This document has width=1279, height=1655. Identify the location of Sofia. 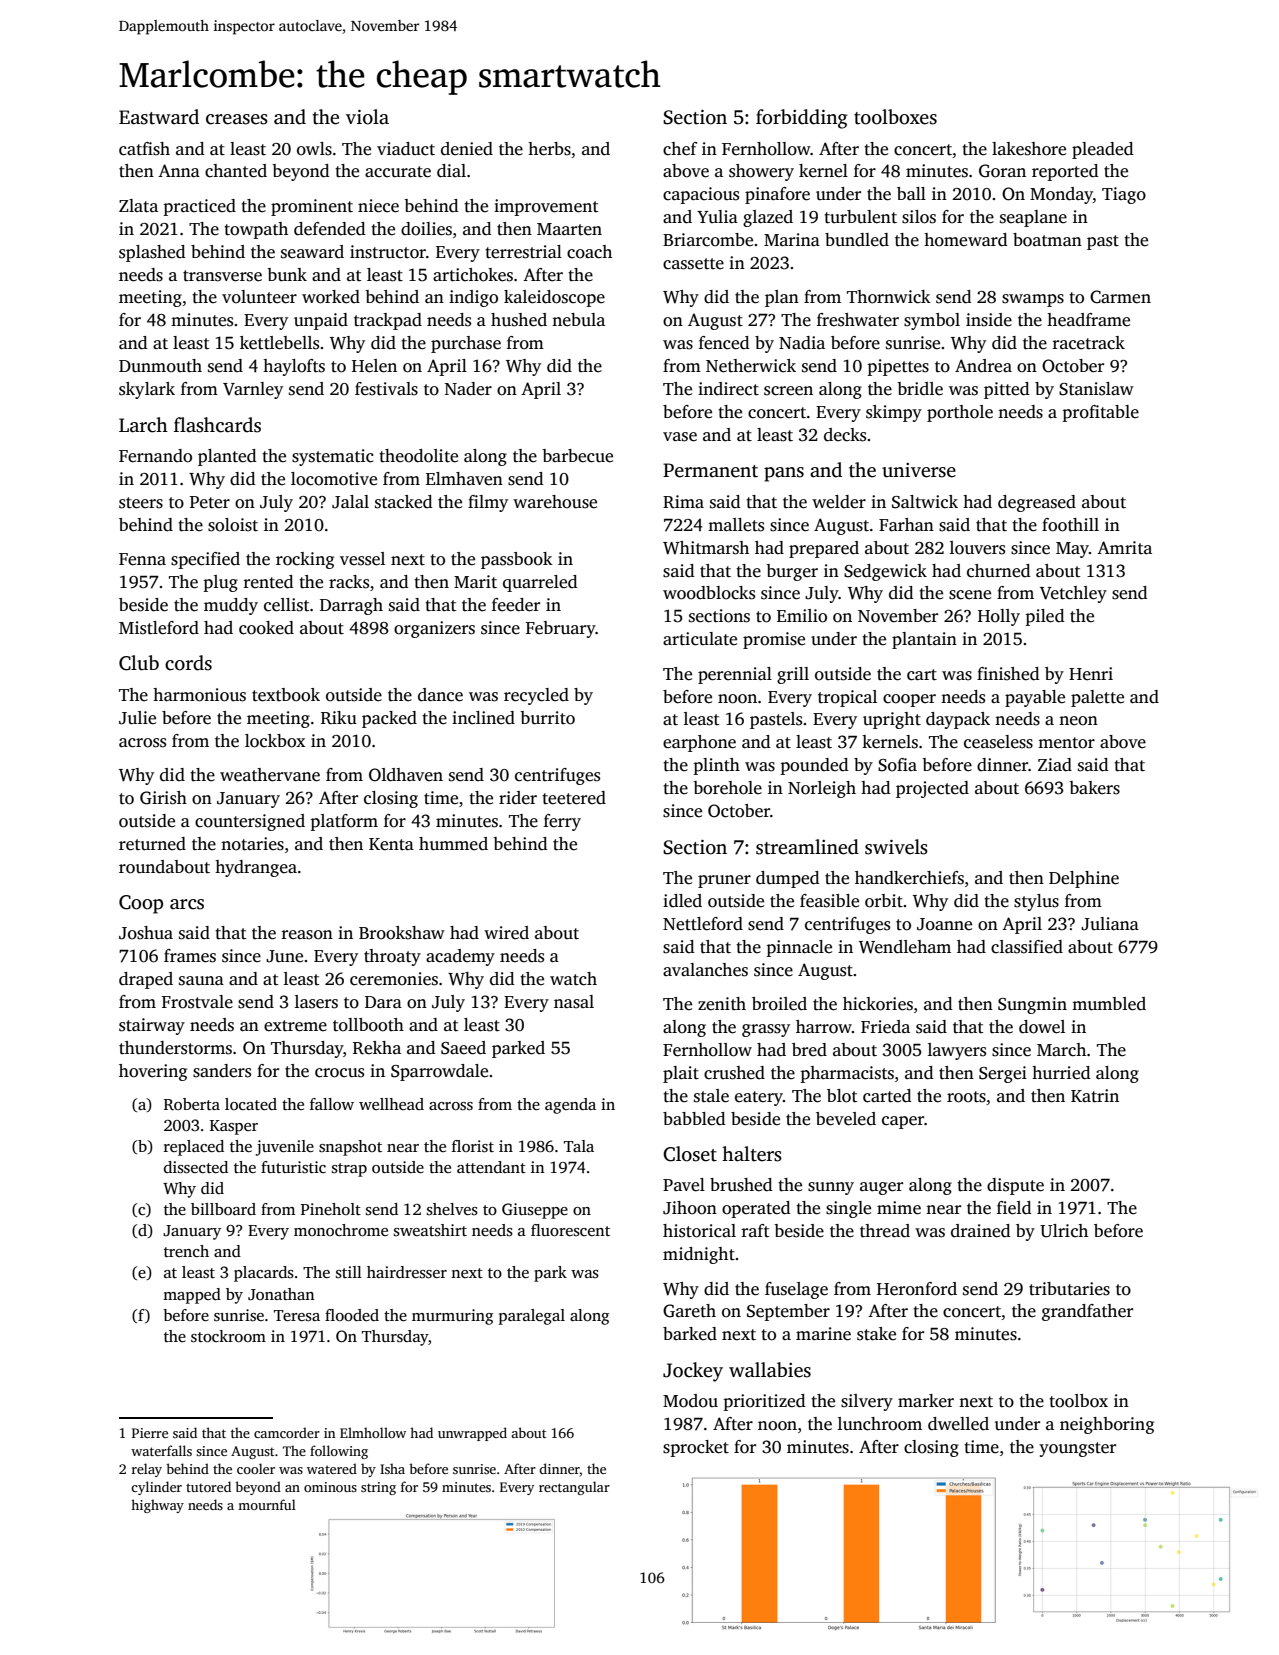
(897, 765).
